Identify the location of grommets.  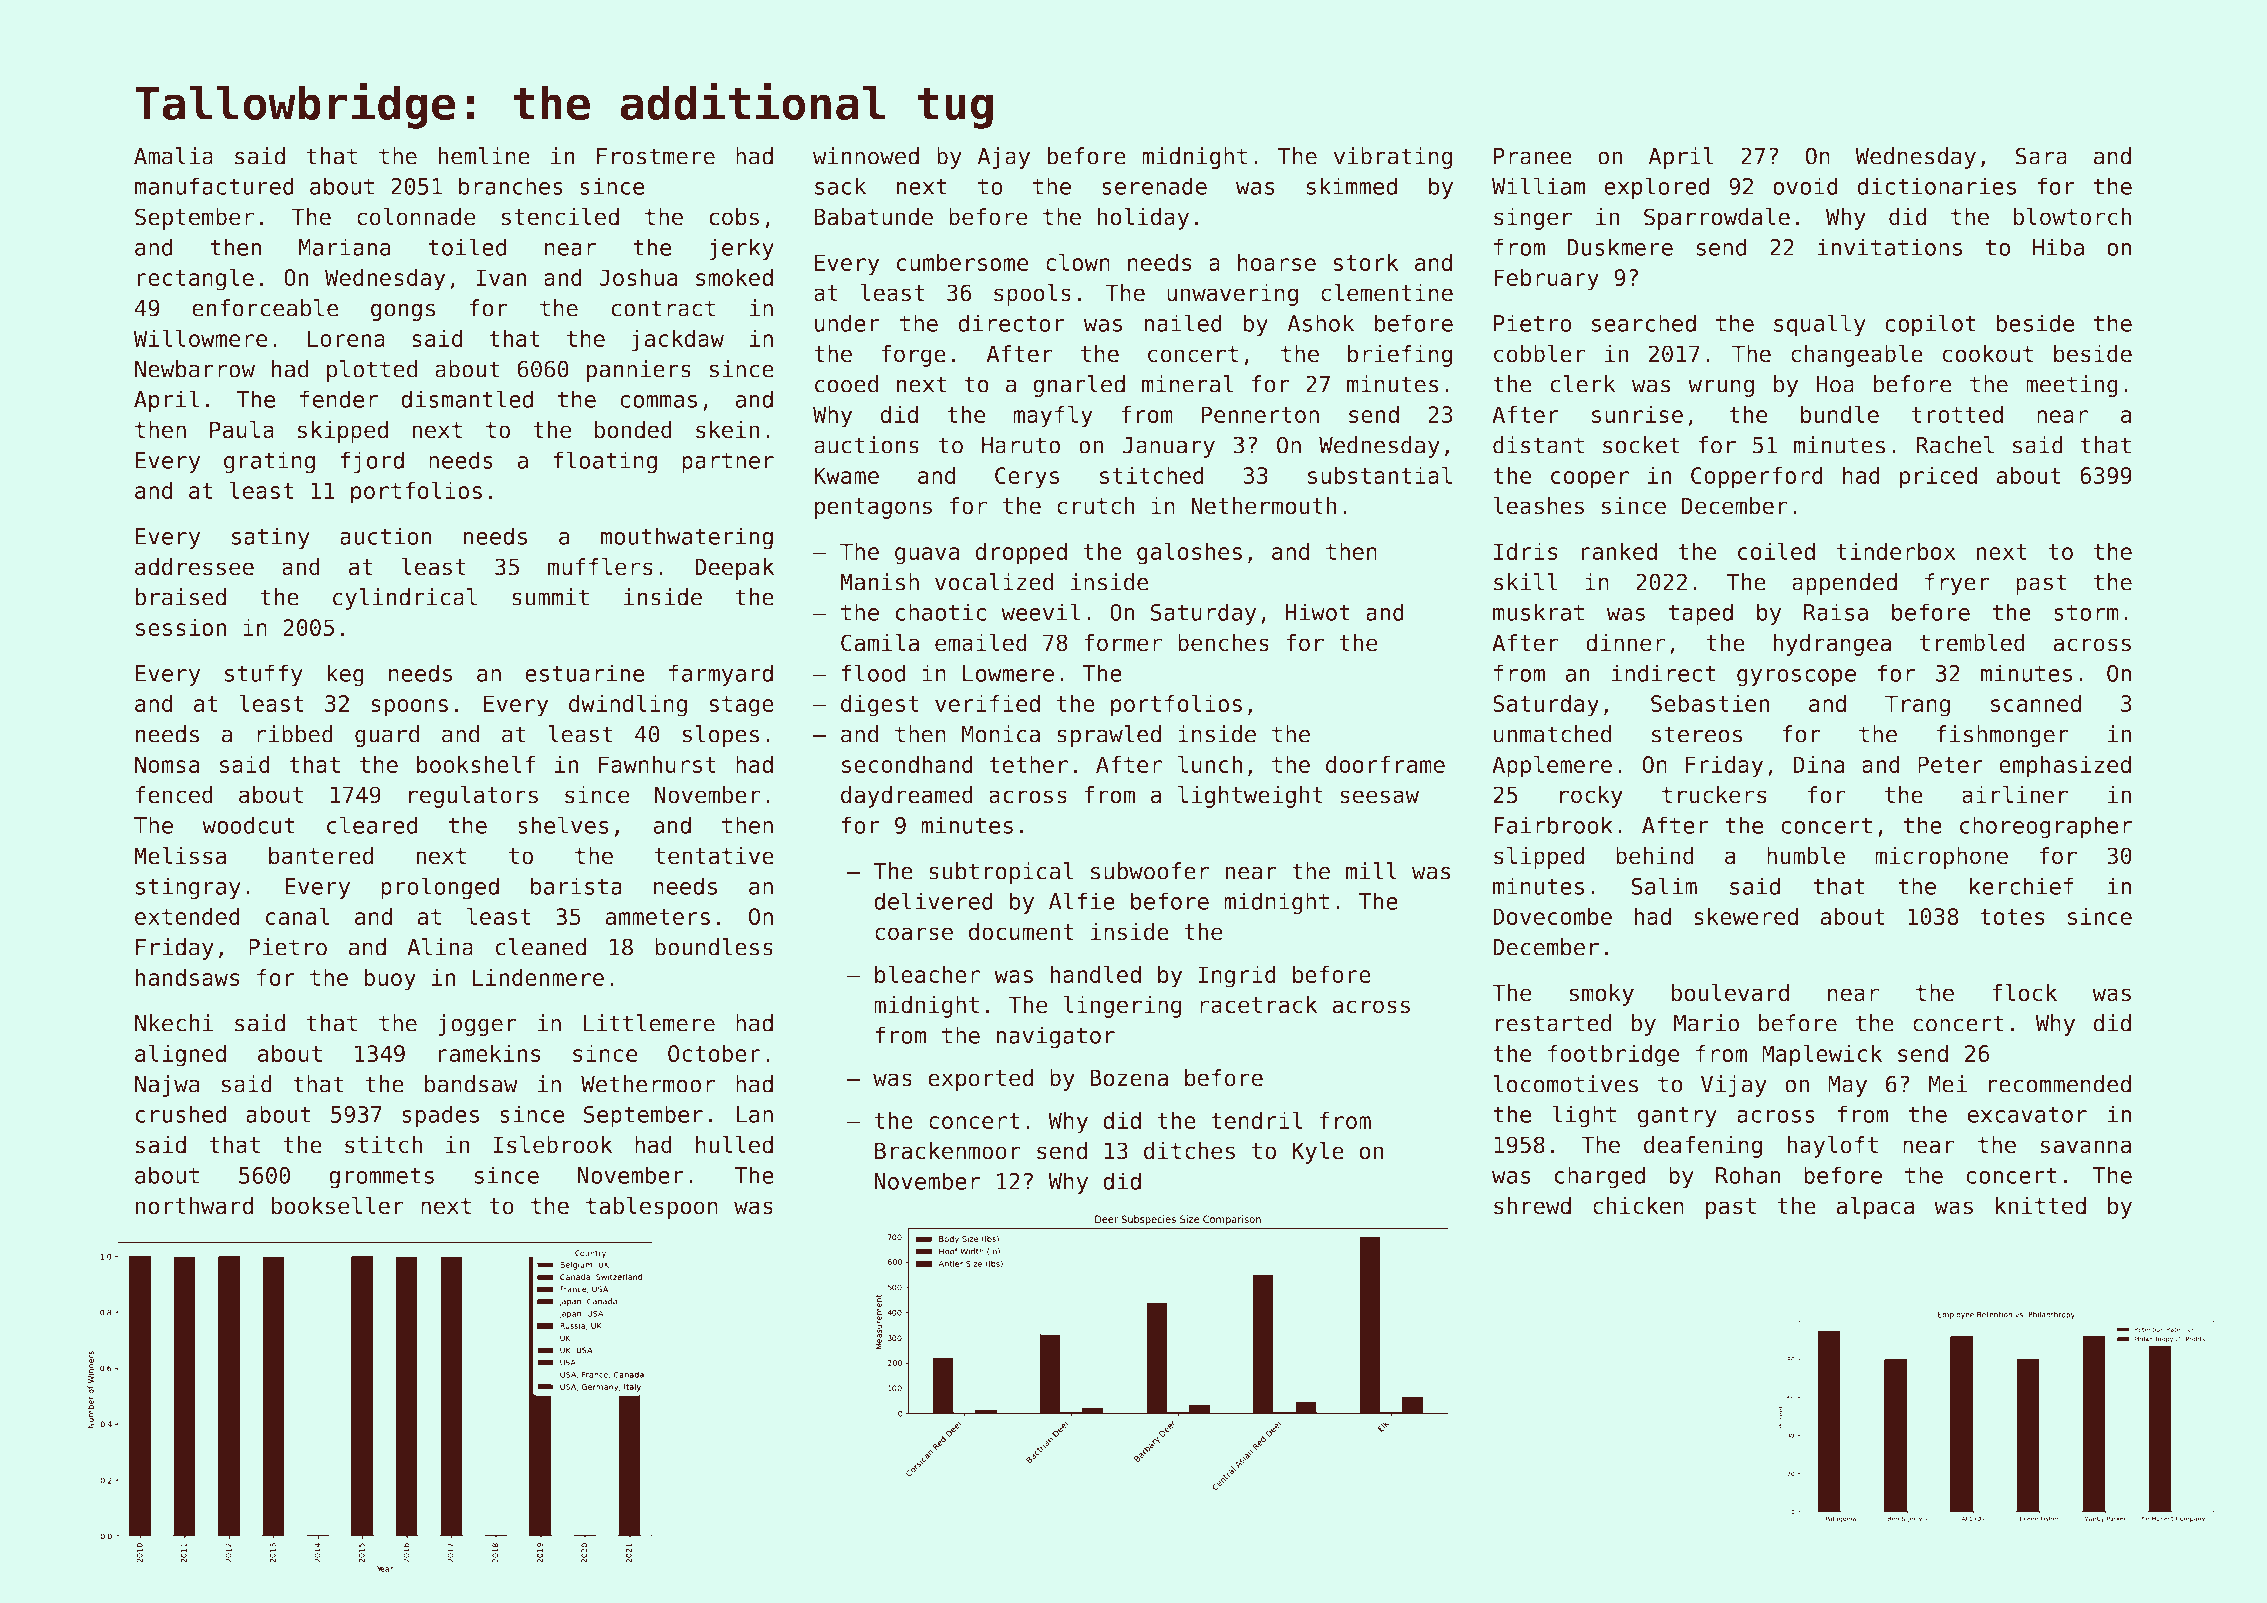
(381, 1178).
